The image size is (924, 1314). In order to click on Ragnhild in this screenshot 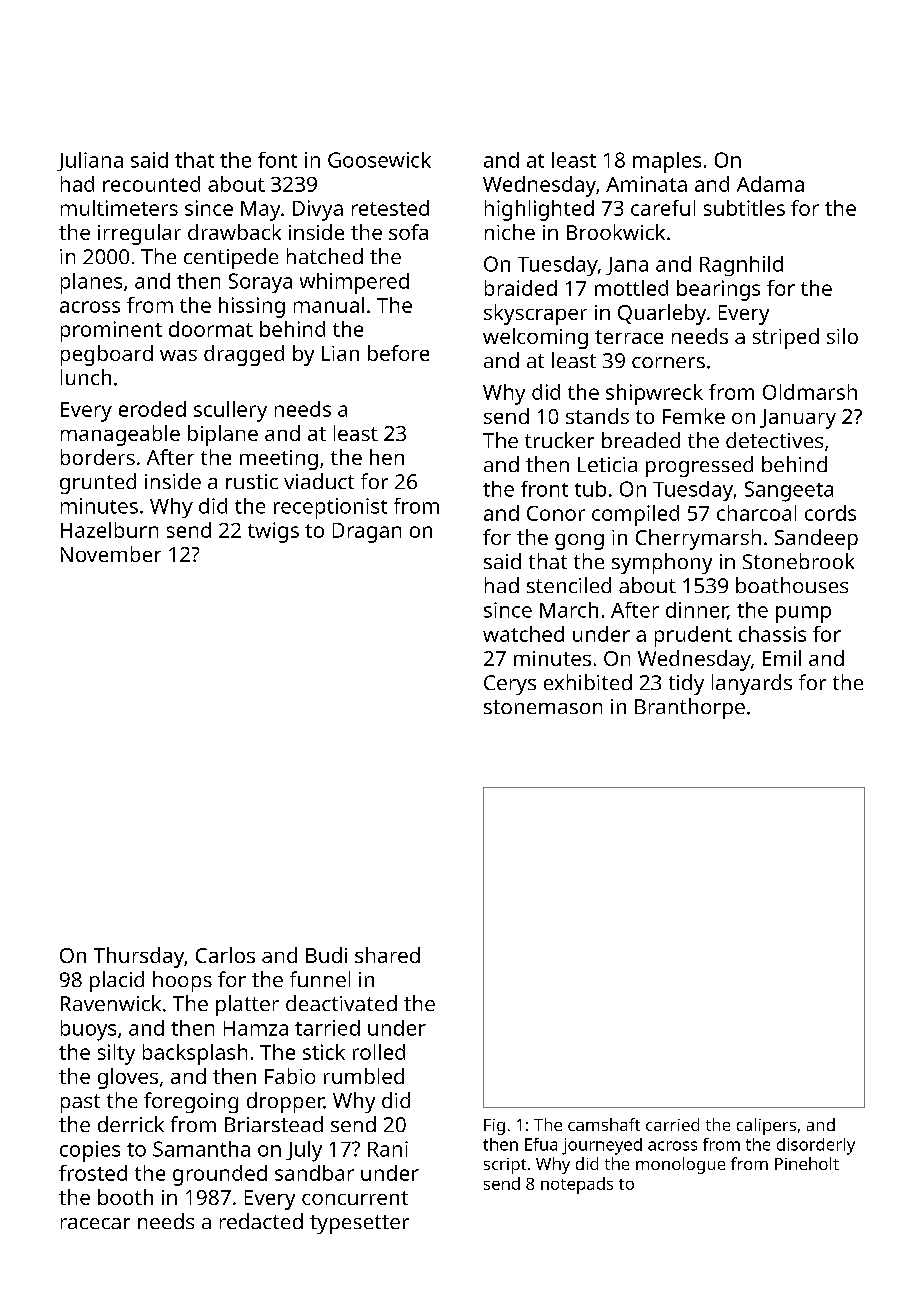, I will do `click(741, 266)`.
